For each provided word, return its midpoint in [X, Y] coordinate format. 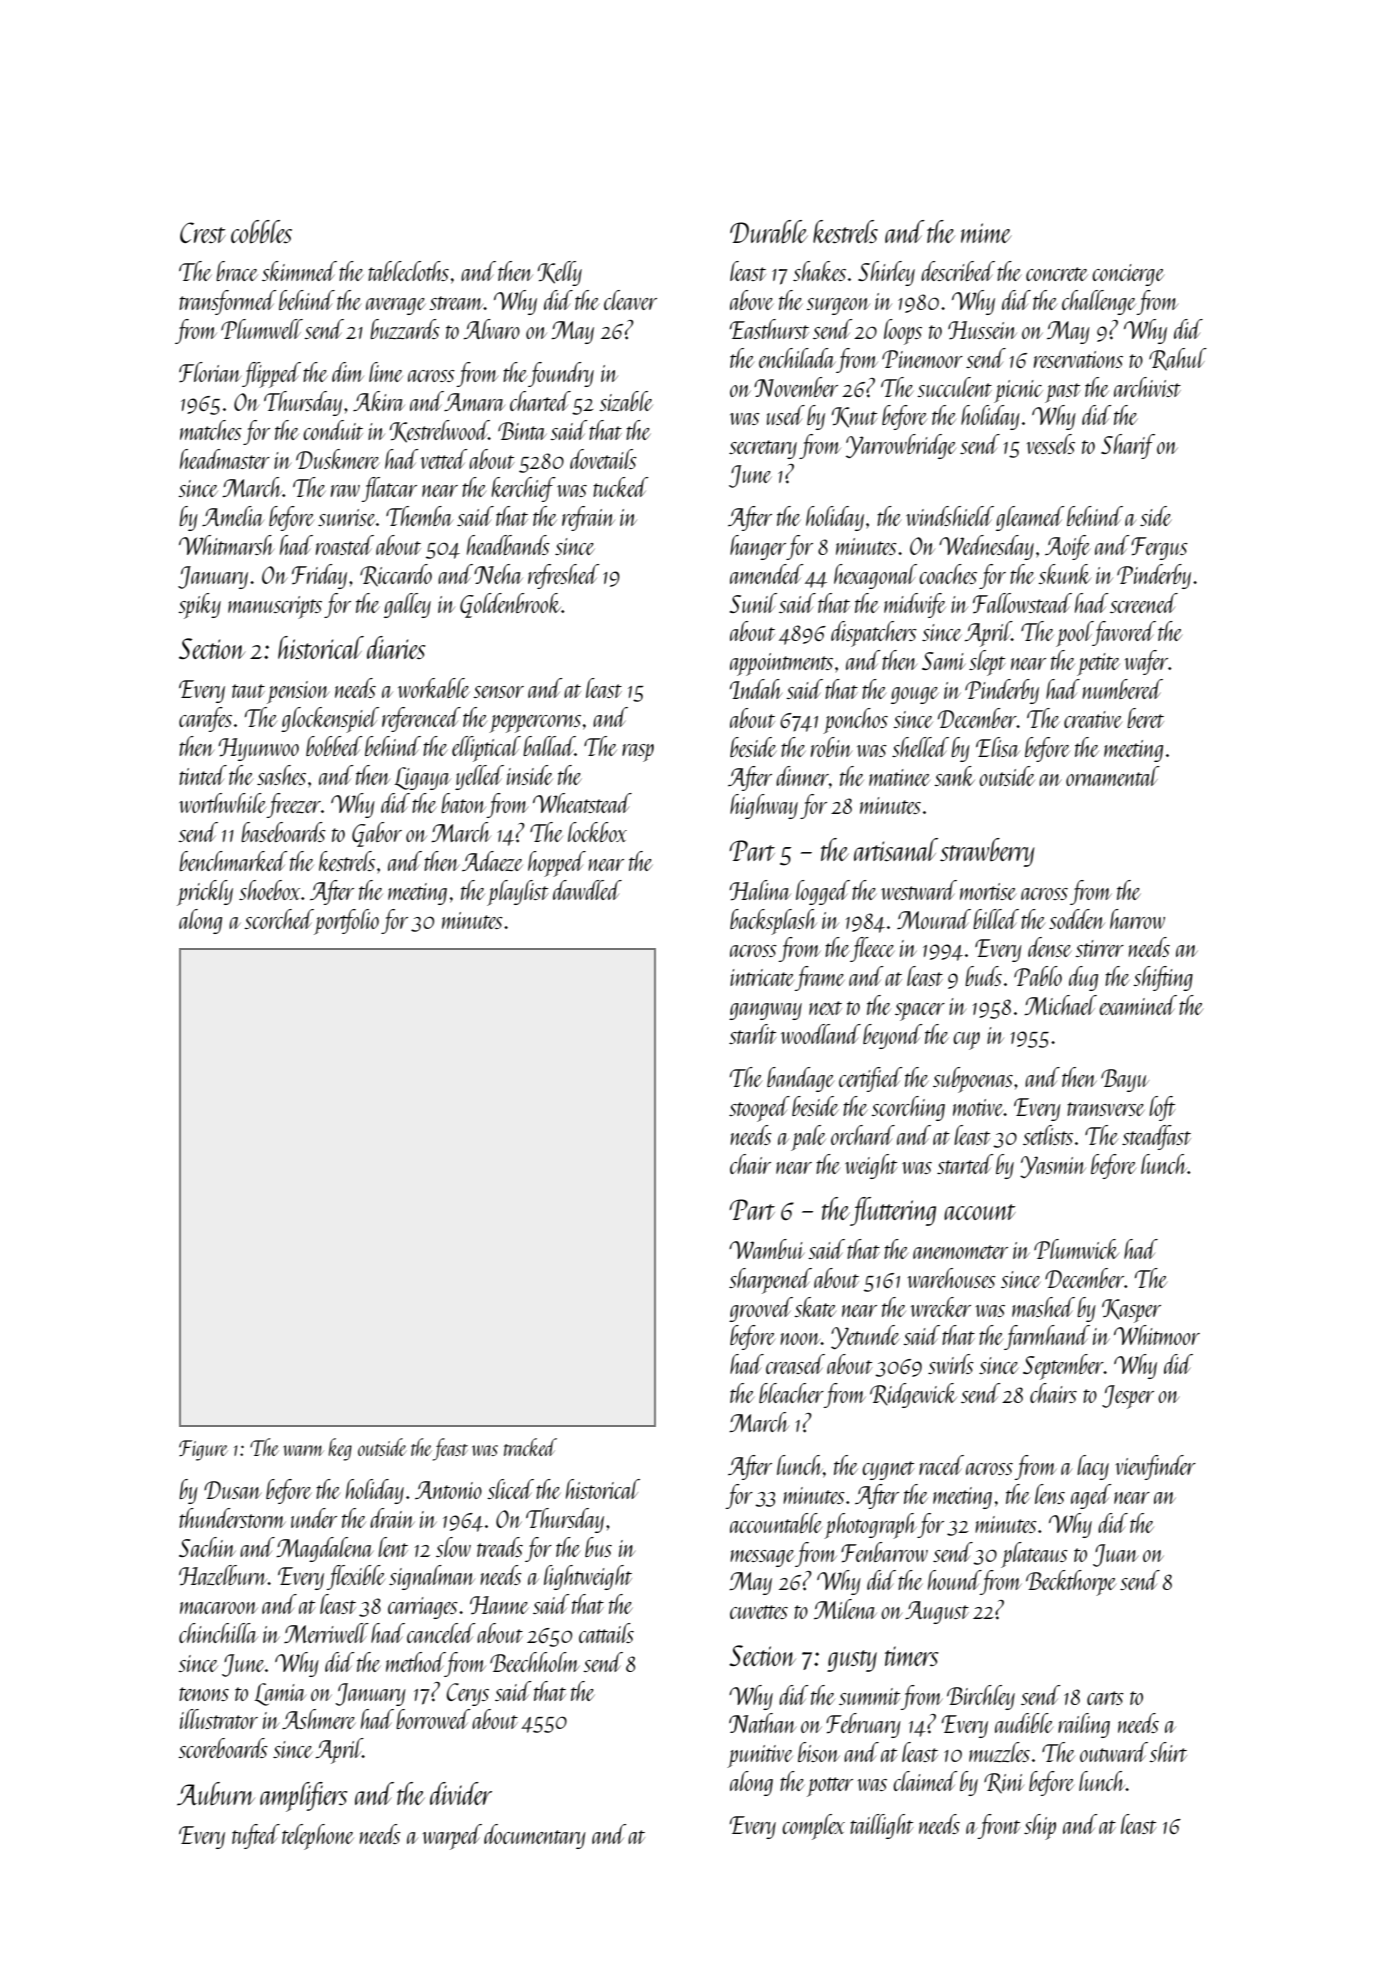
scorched [279, 919]
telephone [318, 1837]
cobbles [261, 231]
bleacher [791, 1393]
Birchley [981, 1697]
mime [986, 233]
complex [813, 1827]
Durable [769, 231]
